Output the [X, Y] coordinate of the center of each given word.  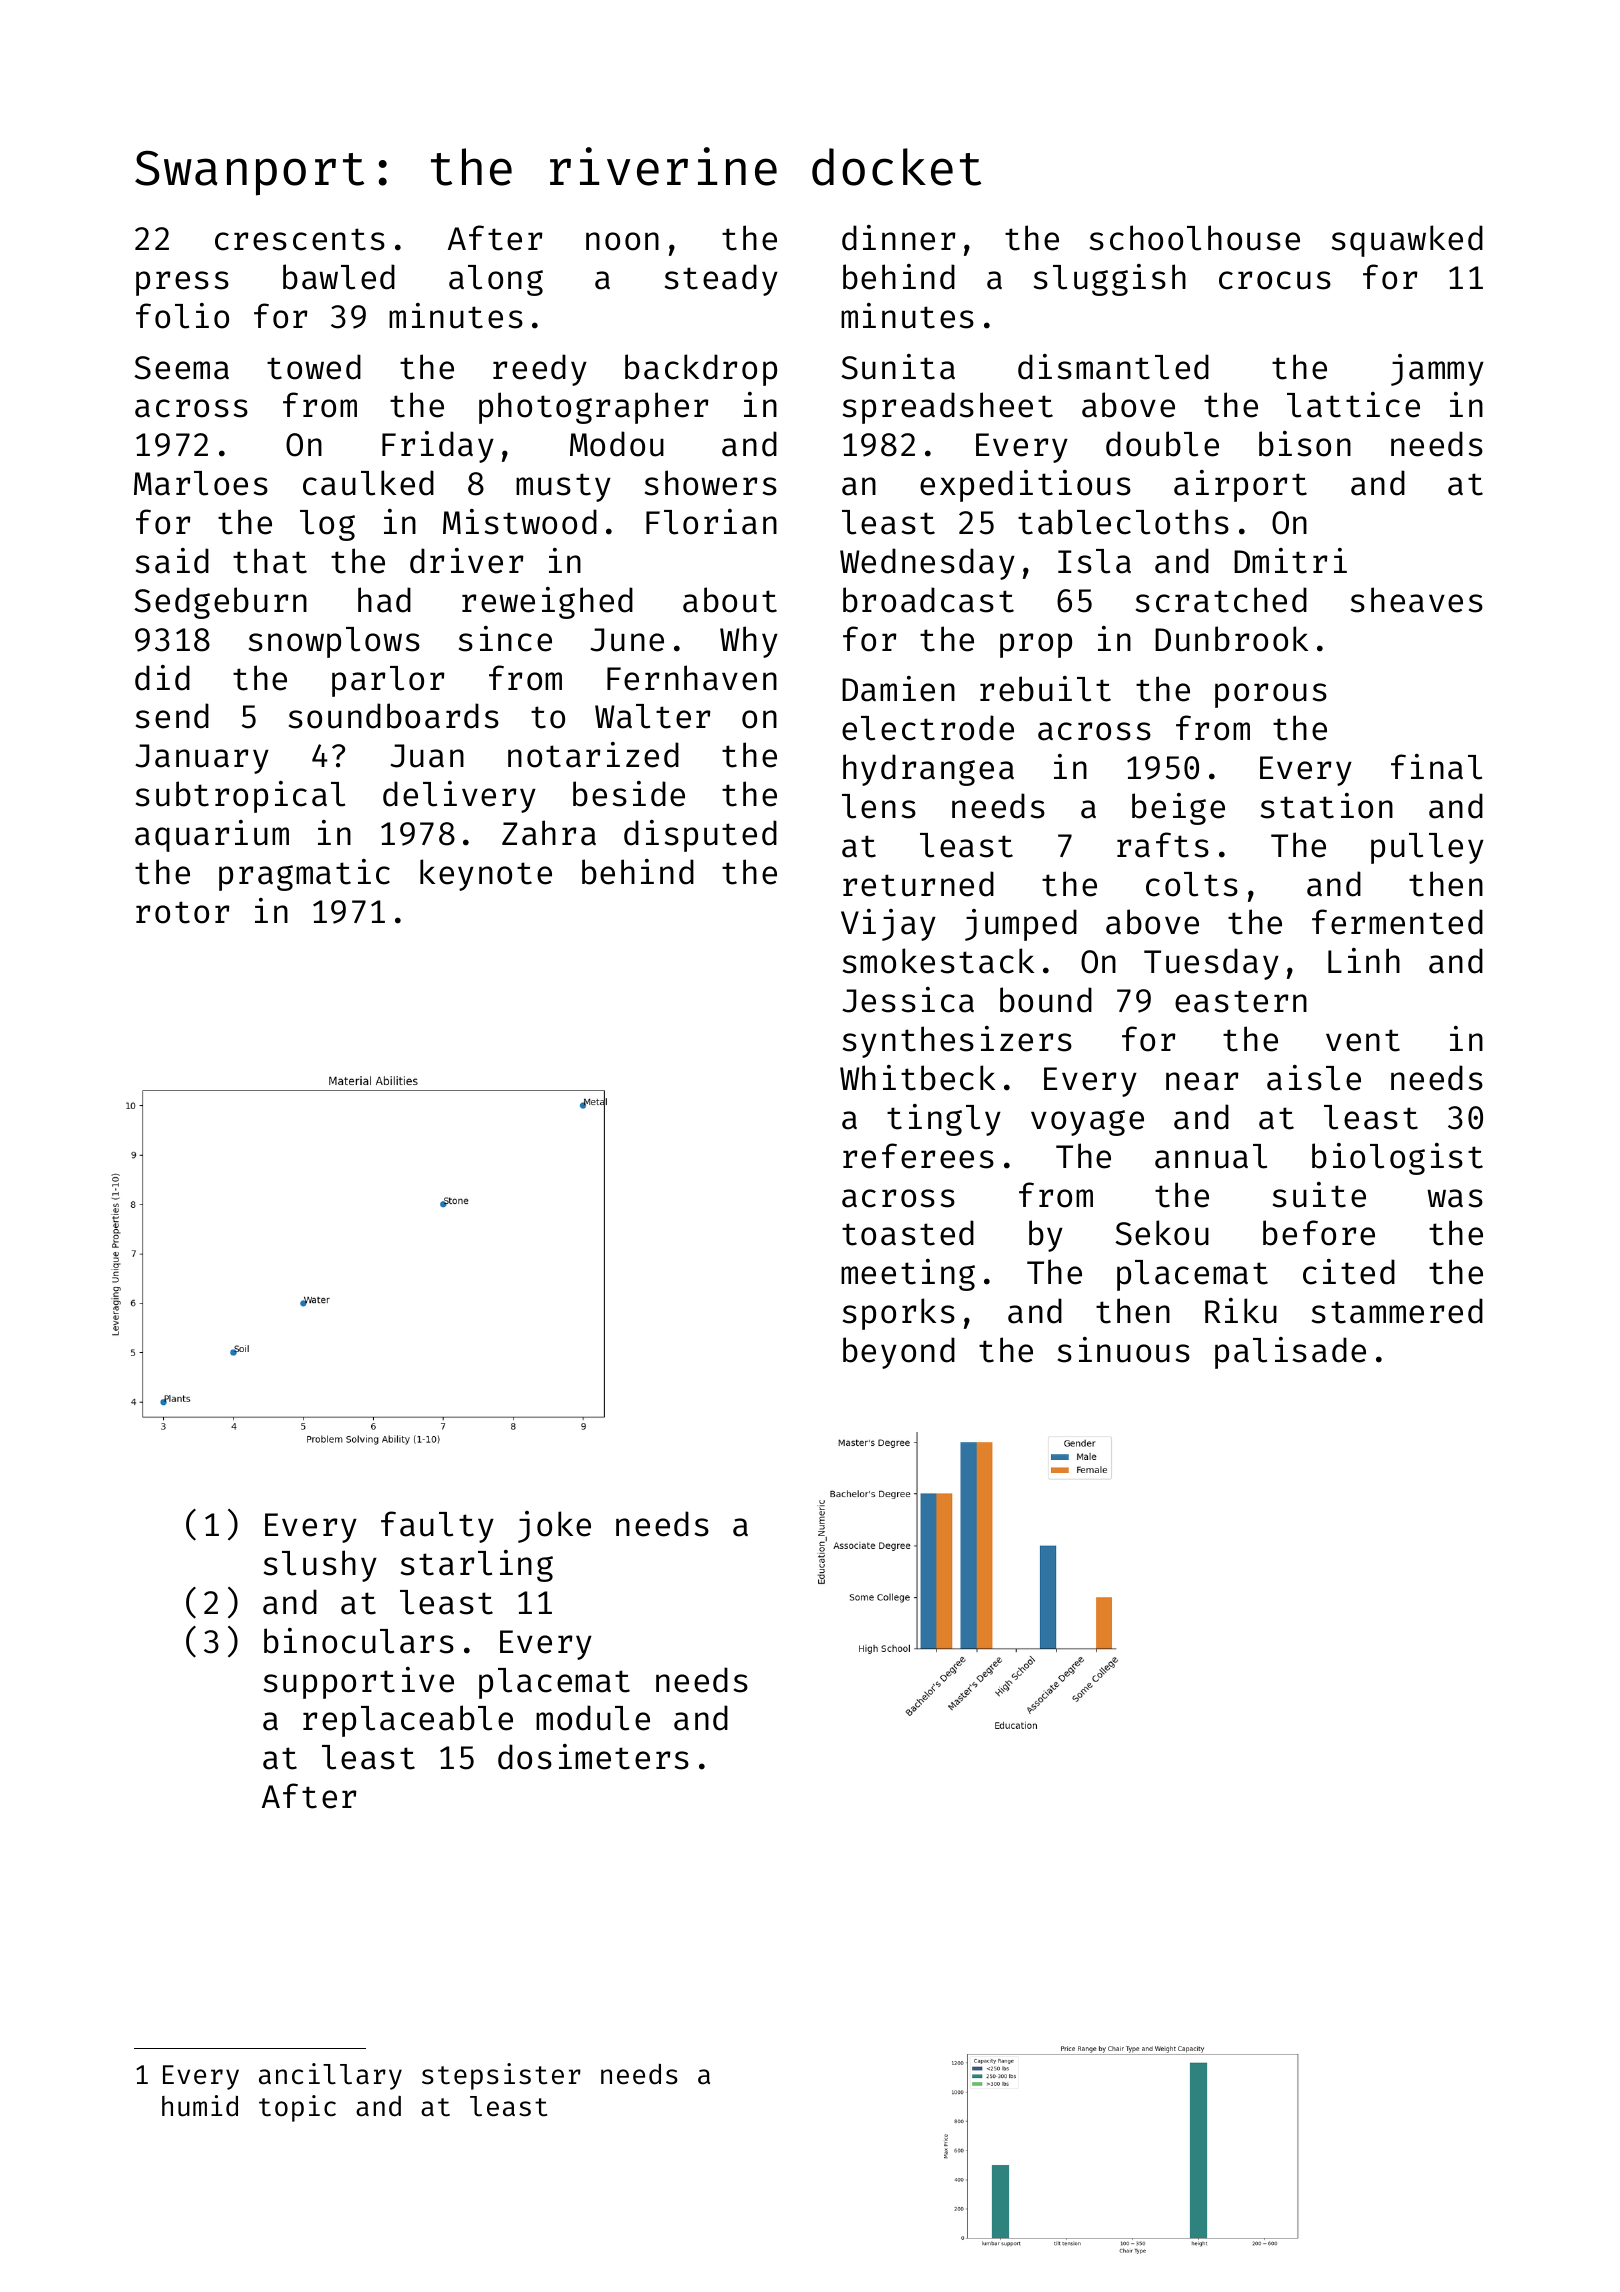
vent [1363, 1040]
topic [297, 2108]
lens [879, 806]
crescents [300, 239]
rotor [182, 912]
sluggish [1110, 280]
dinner [898, 238]
